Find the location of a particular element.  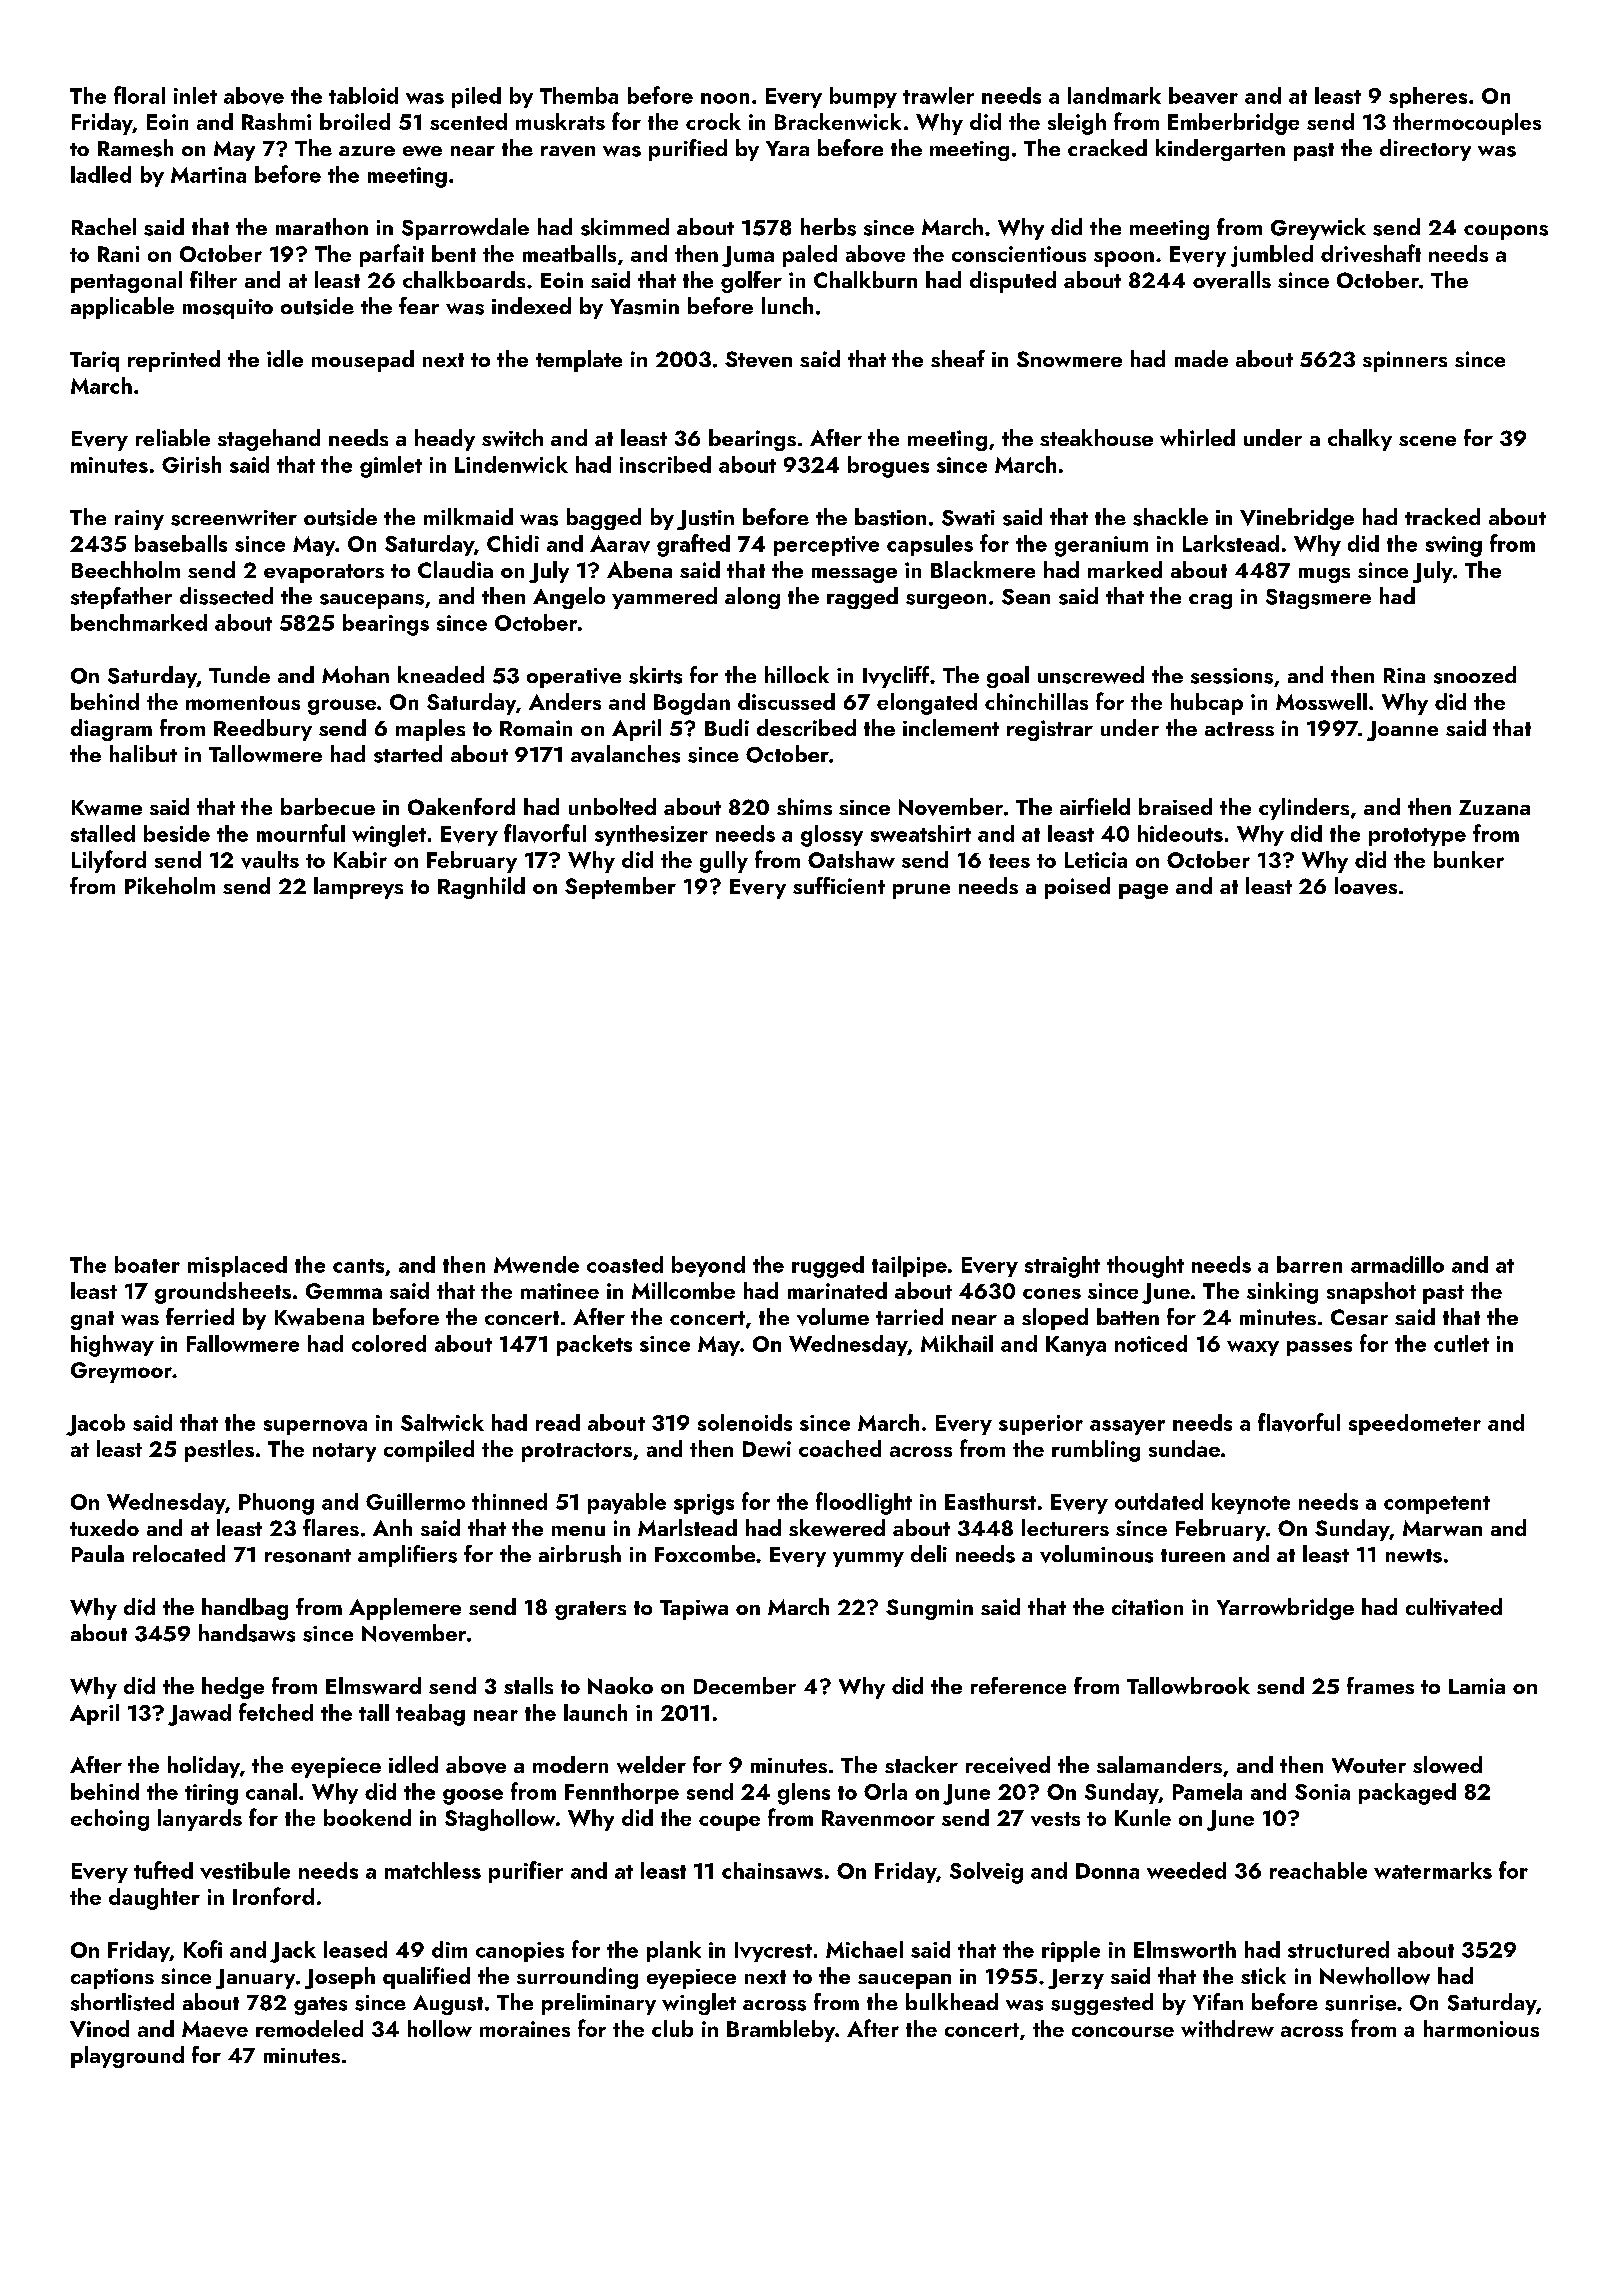

playground is located at coordinates (127, 2057).
